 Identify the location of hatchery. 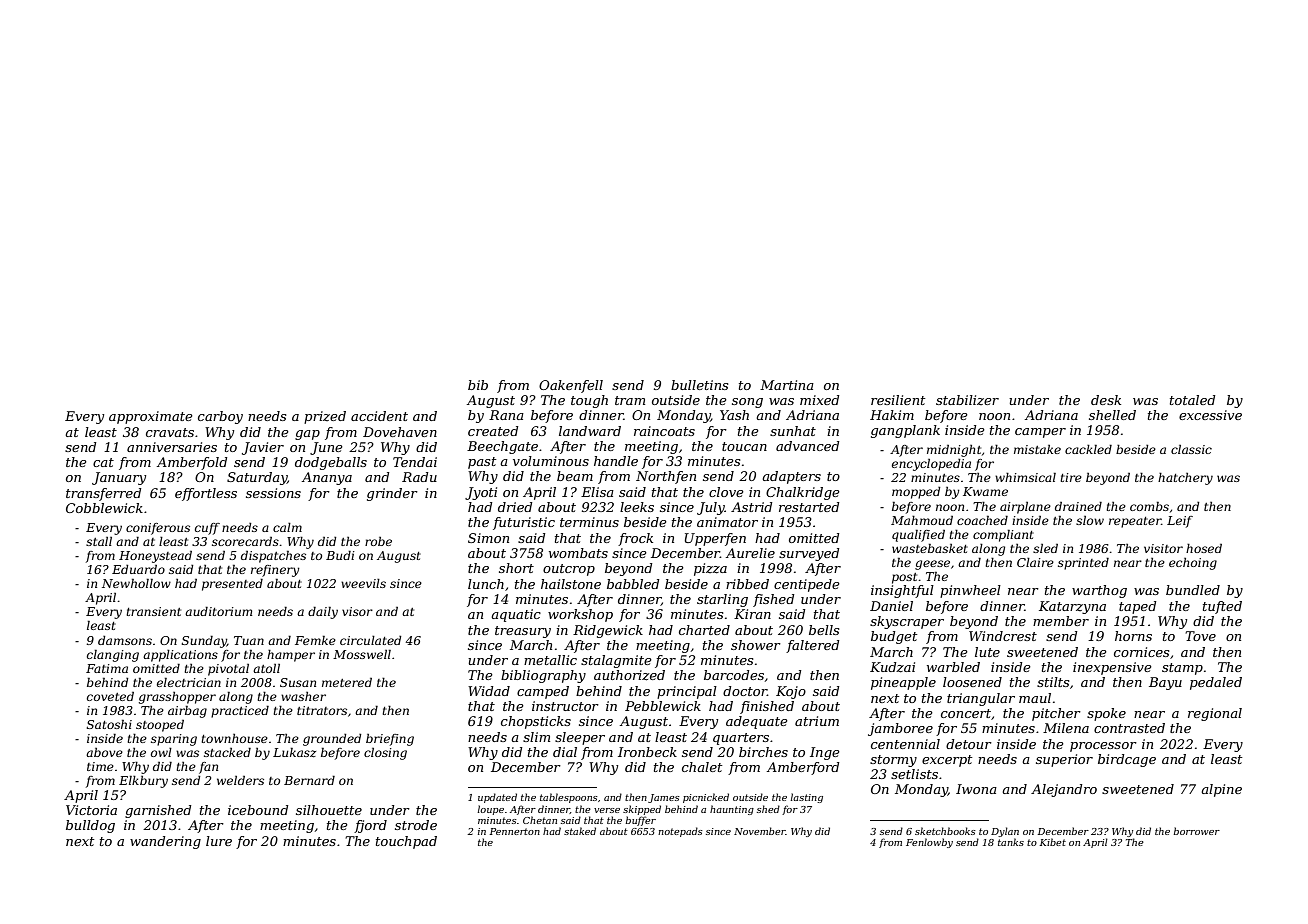
(1185, 479).
